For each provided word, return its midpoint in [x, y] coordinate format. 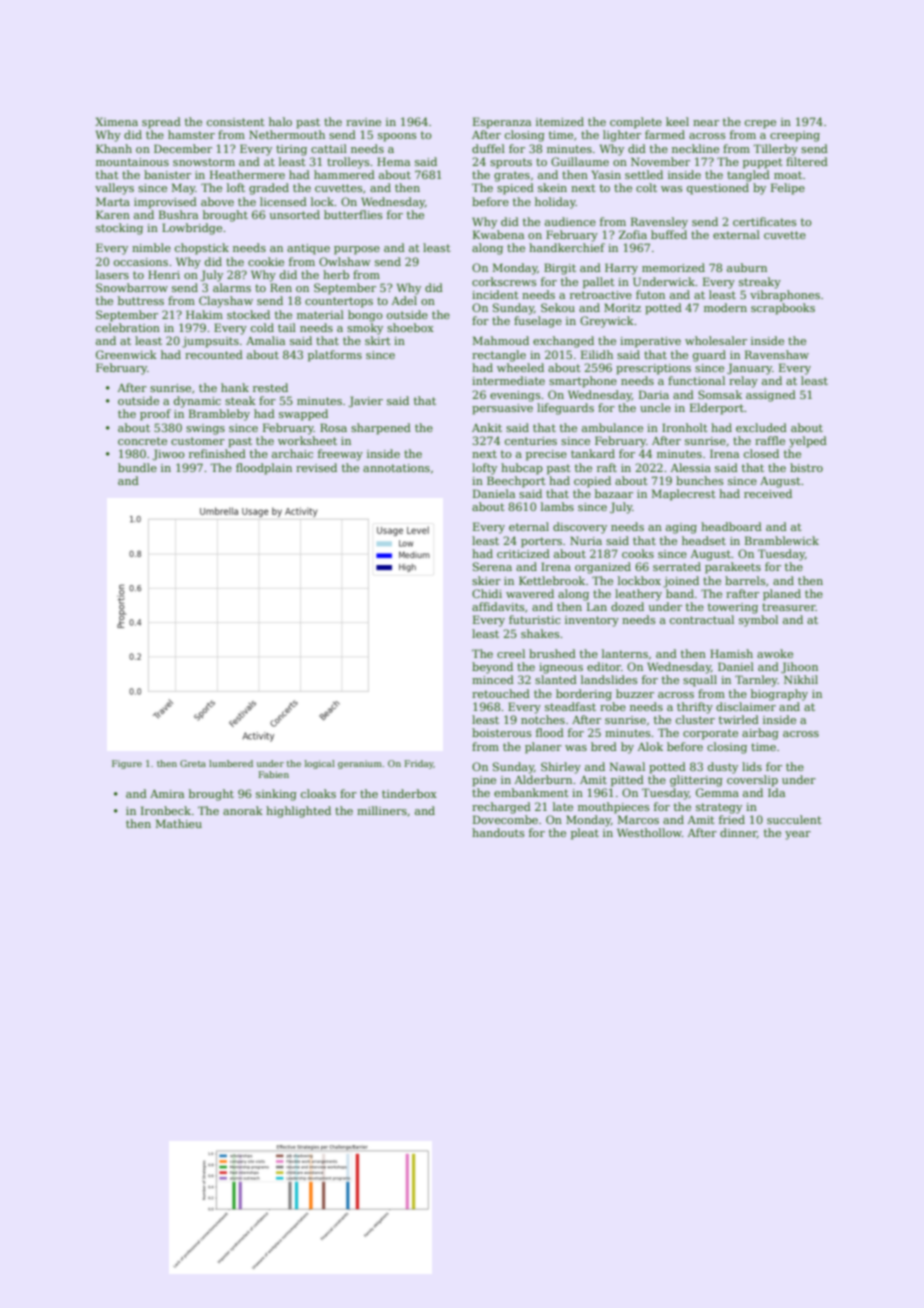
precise [546, 455]
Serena [492, 566]
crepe [760, 124]
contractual [702, 619]
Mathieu [179, 823]
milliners [382, 810]
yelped [808, 442]
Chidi [487, 593]
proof [155, 415]
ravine [363, 122]
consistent [236, 122]
